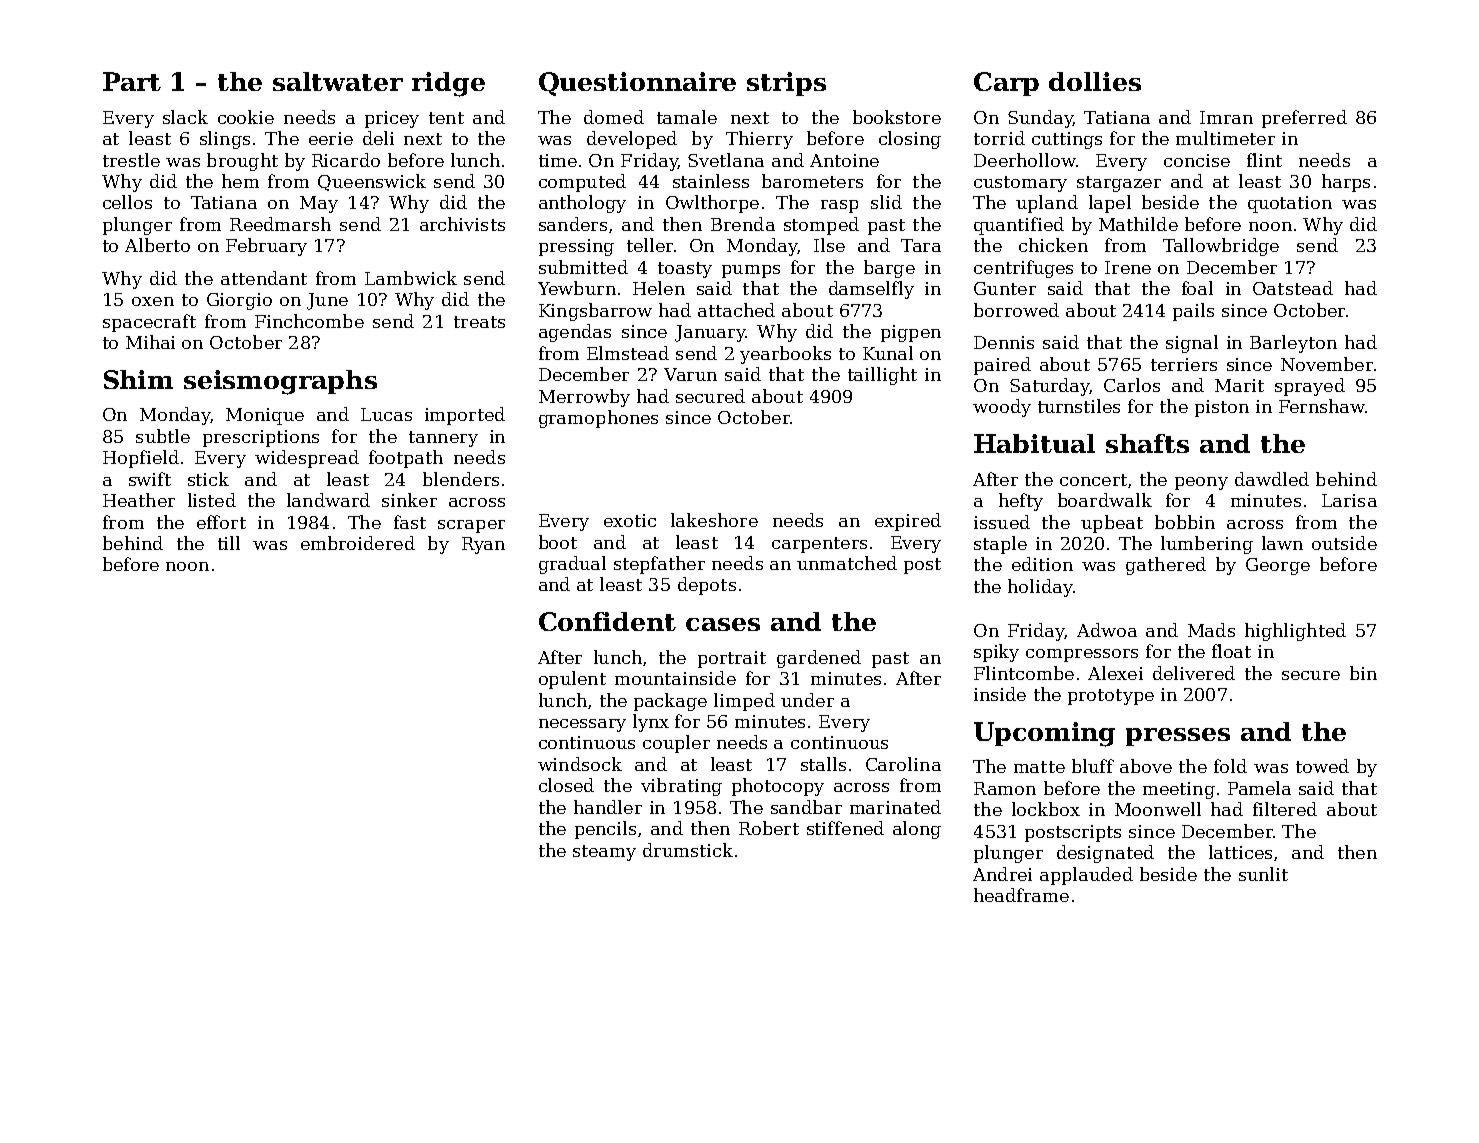 This screenshot has width=1479, height=1143. I want to click on Fernshaw, so click(1322, 406).
